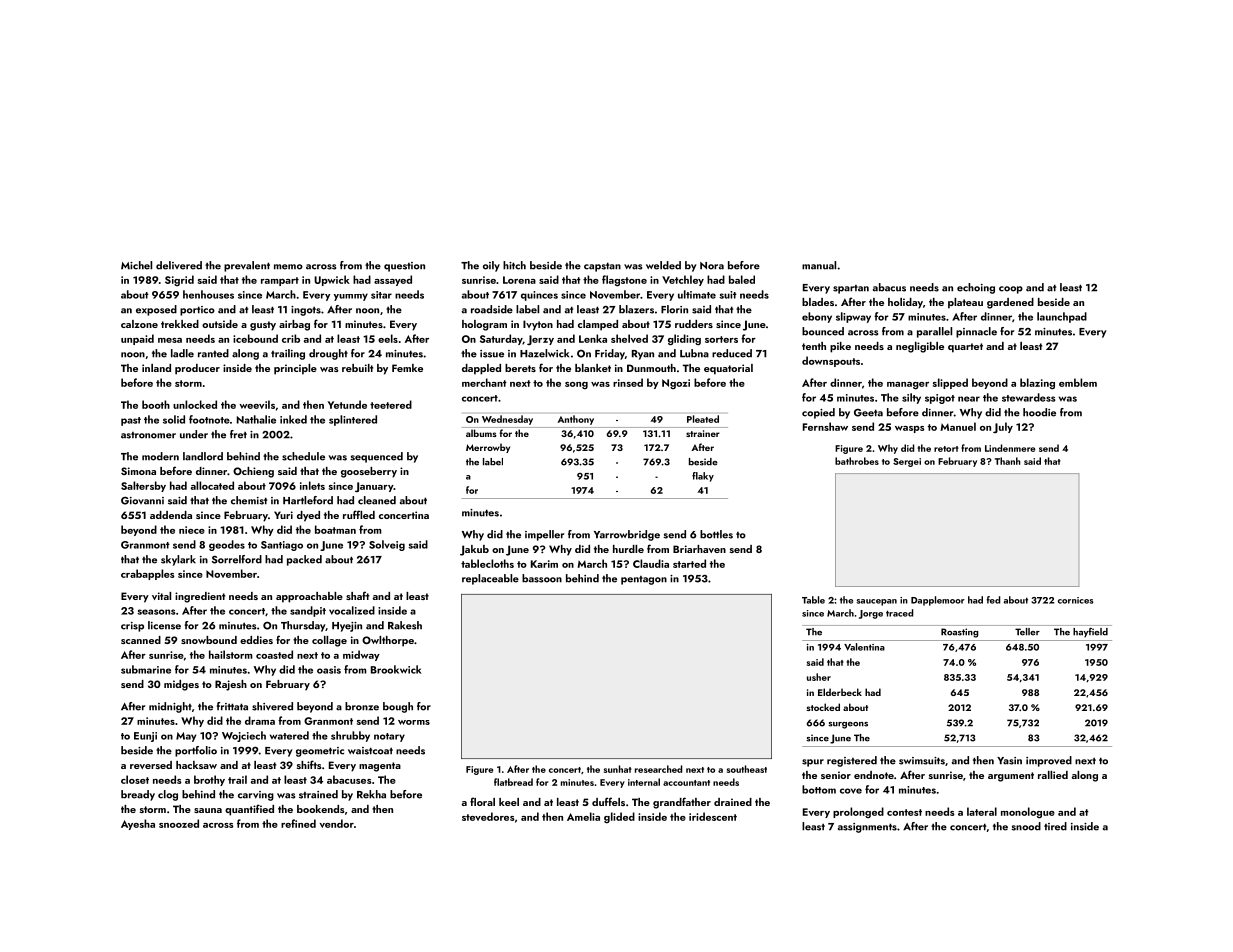 The width and height of the screenshot is (1233, 952). Describe the element at coordinates (1055, 826) in the screenshot. I see `tired` at that location.
